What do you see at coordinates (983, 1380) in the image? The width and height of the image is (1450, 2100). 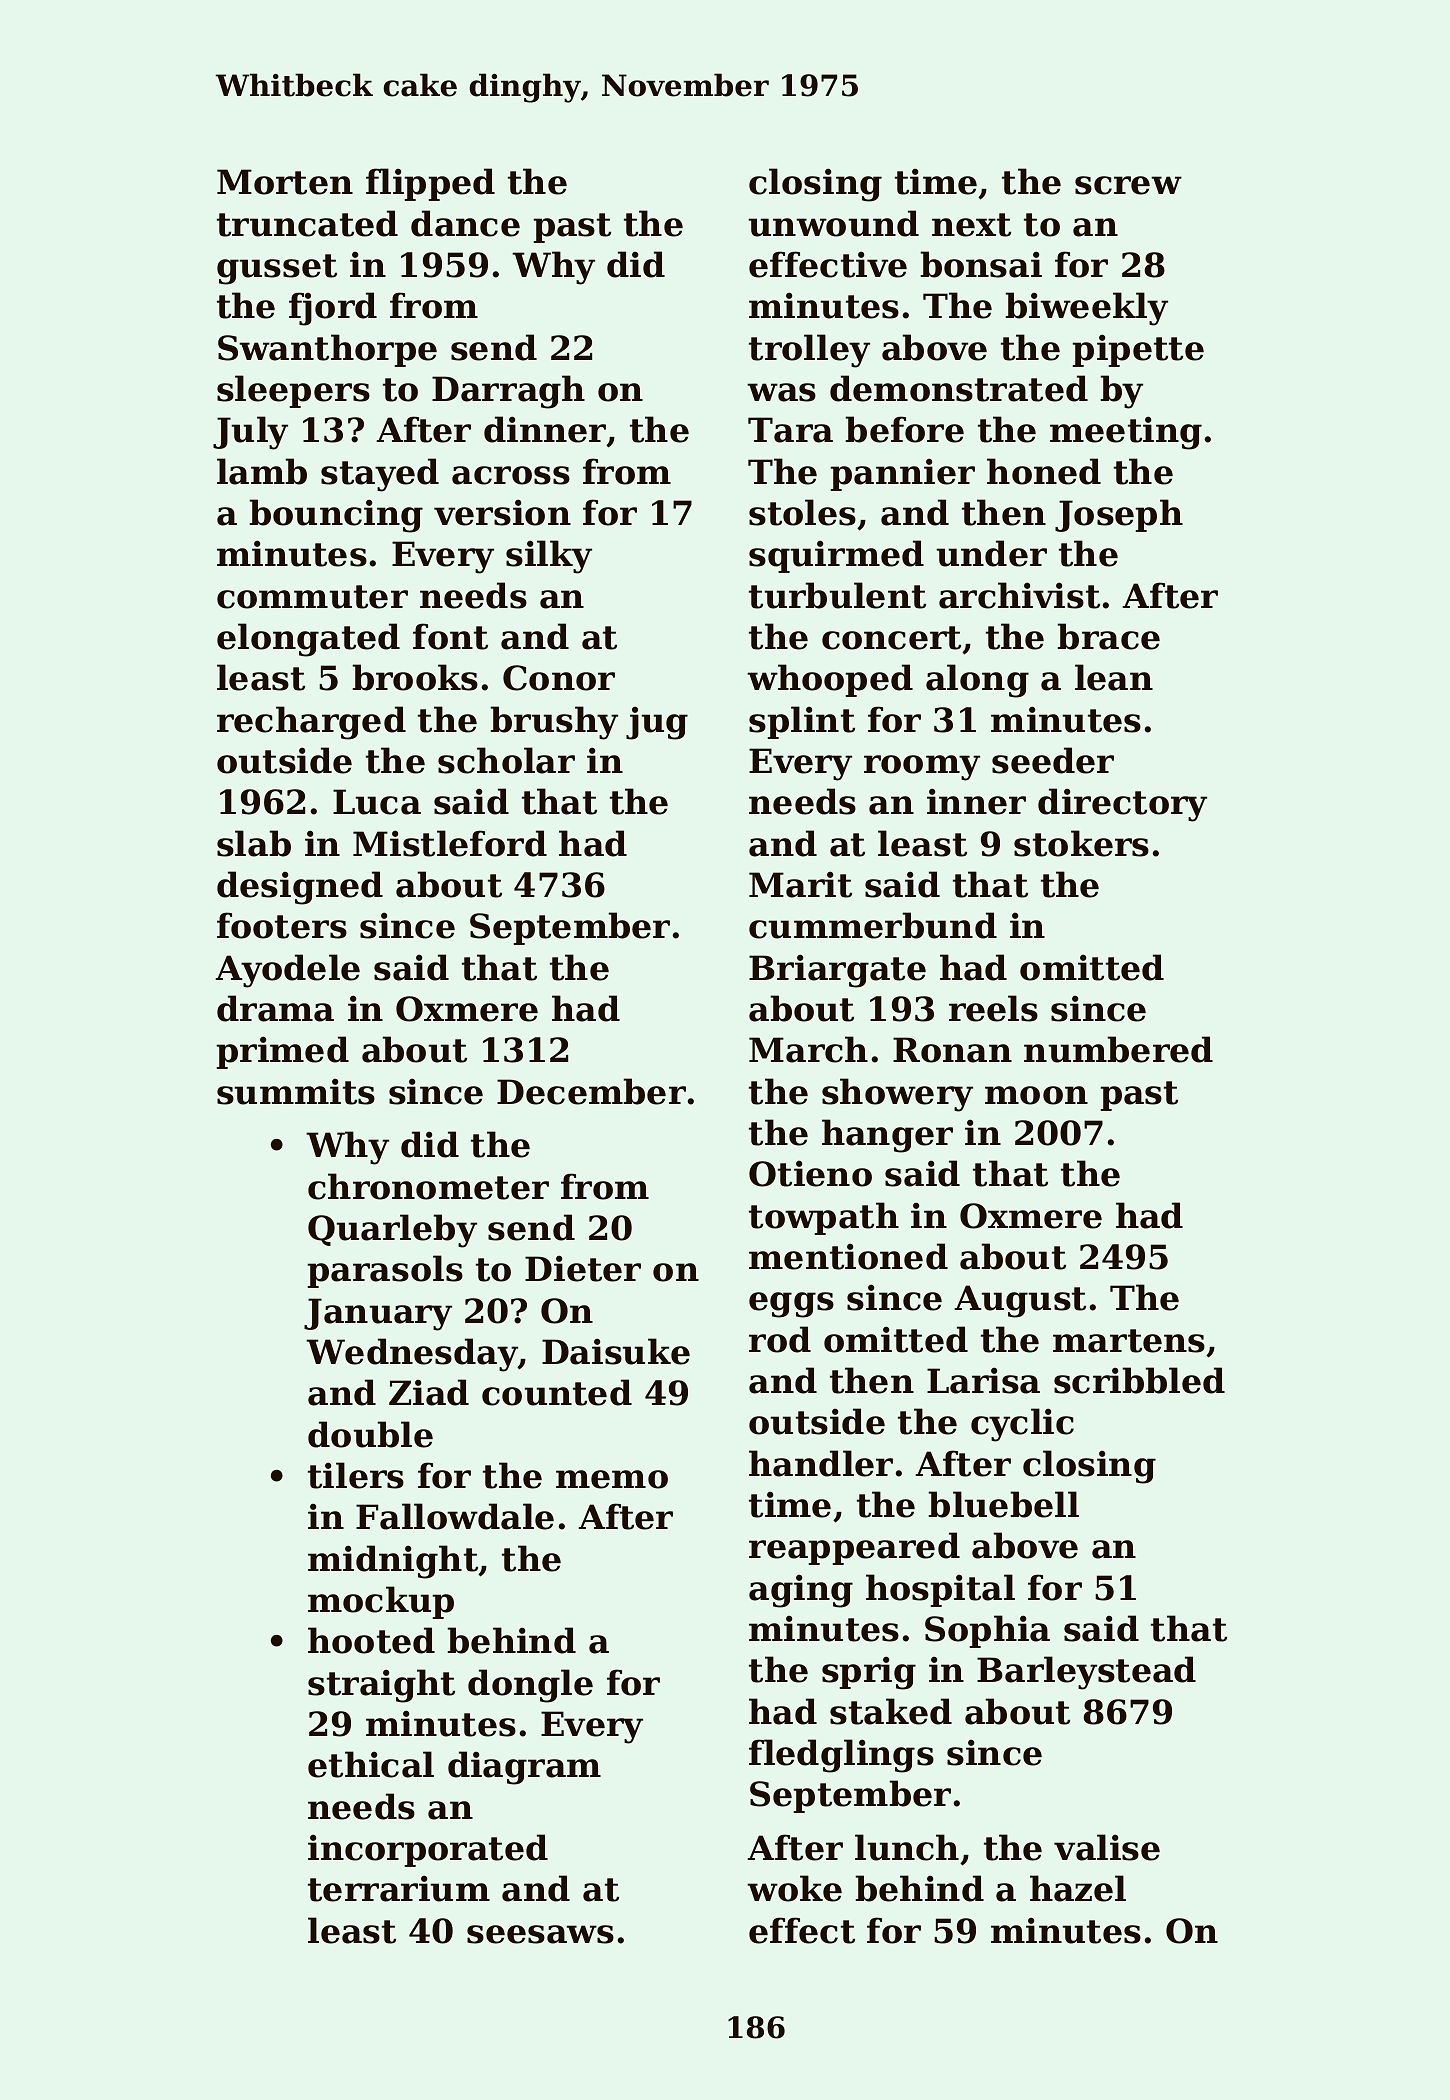 I see `Larisa` at bounding box center [983, 1380].
